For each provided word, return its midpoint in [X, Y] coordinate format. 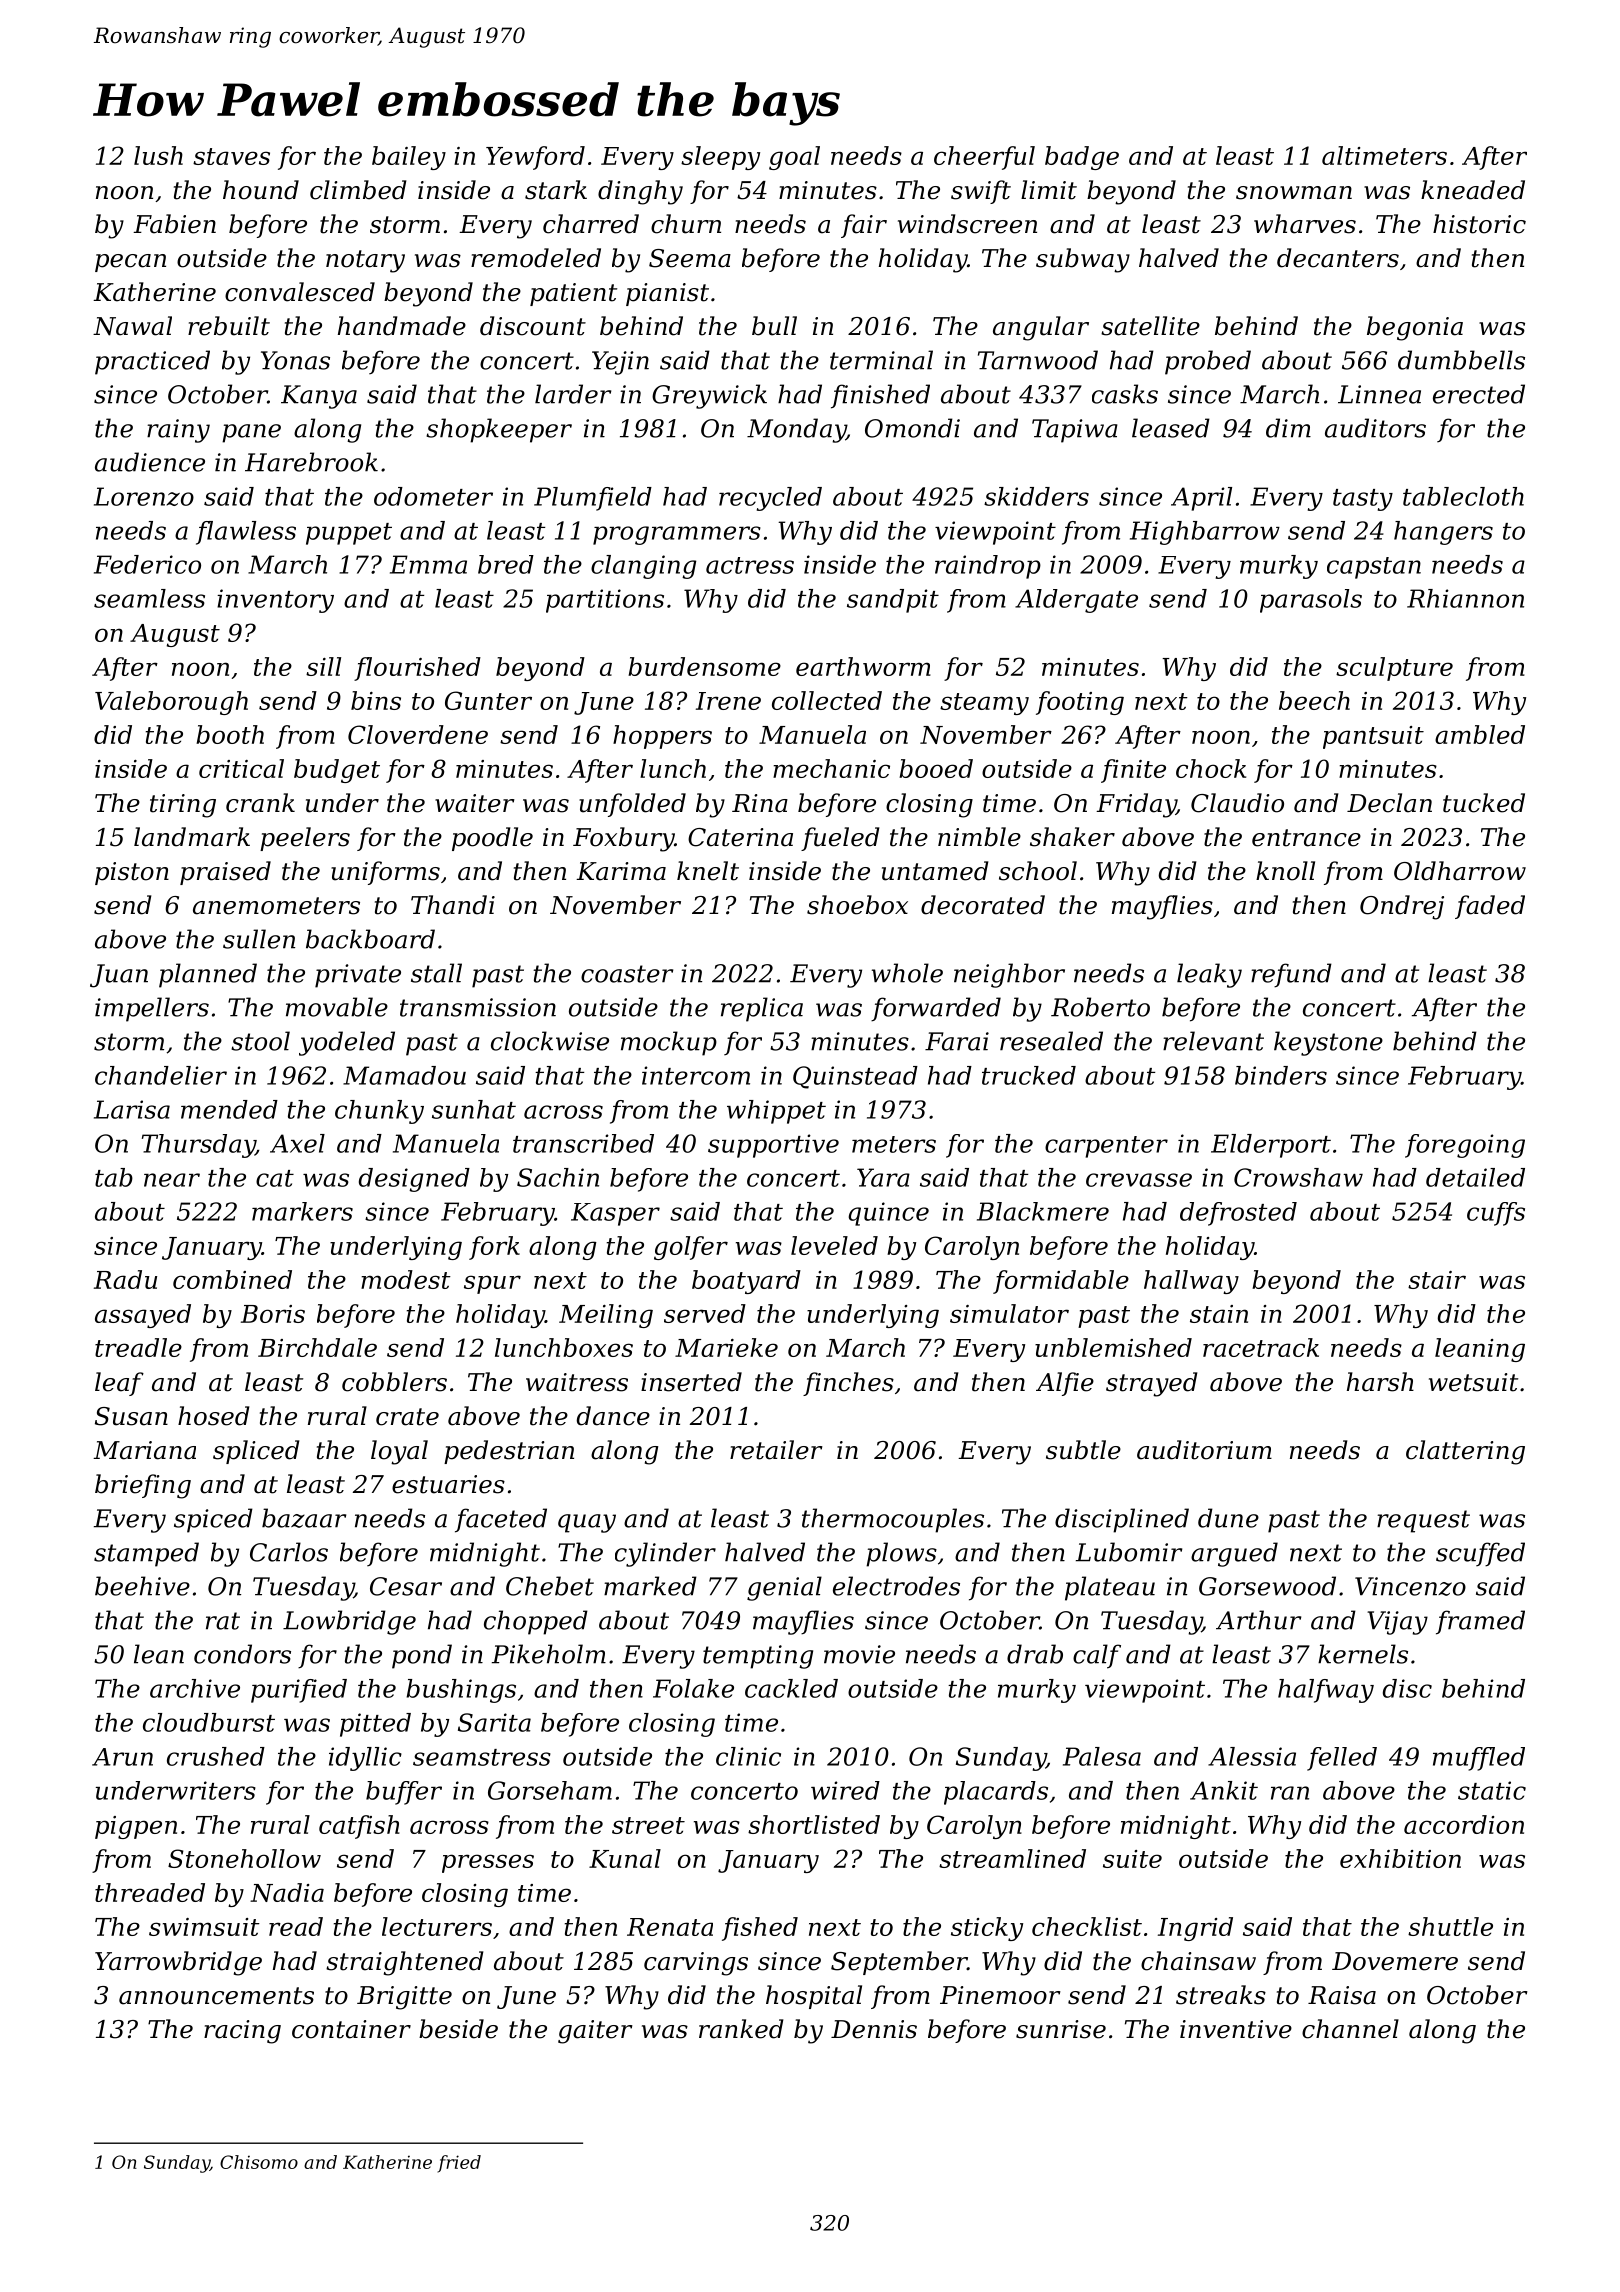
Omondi [912, 428]
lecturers [437, 1926]
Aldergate [1076, 601]
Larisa [132, 1109]
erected [1479, 394]
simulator [1009, 1313]
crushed [216, 1756]
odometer [433, 496]
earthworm [863, 666]
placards [996, 1793]
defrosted [1238, 1214]
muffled [1479, 1759]
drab [1035, 1654]
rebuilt [229, 326]
